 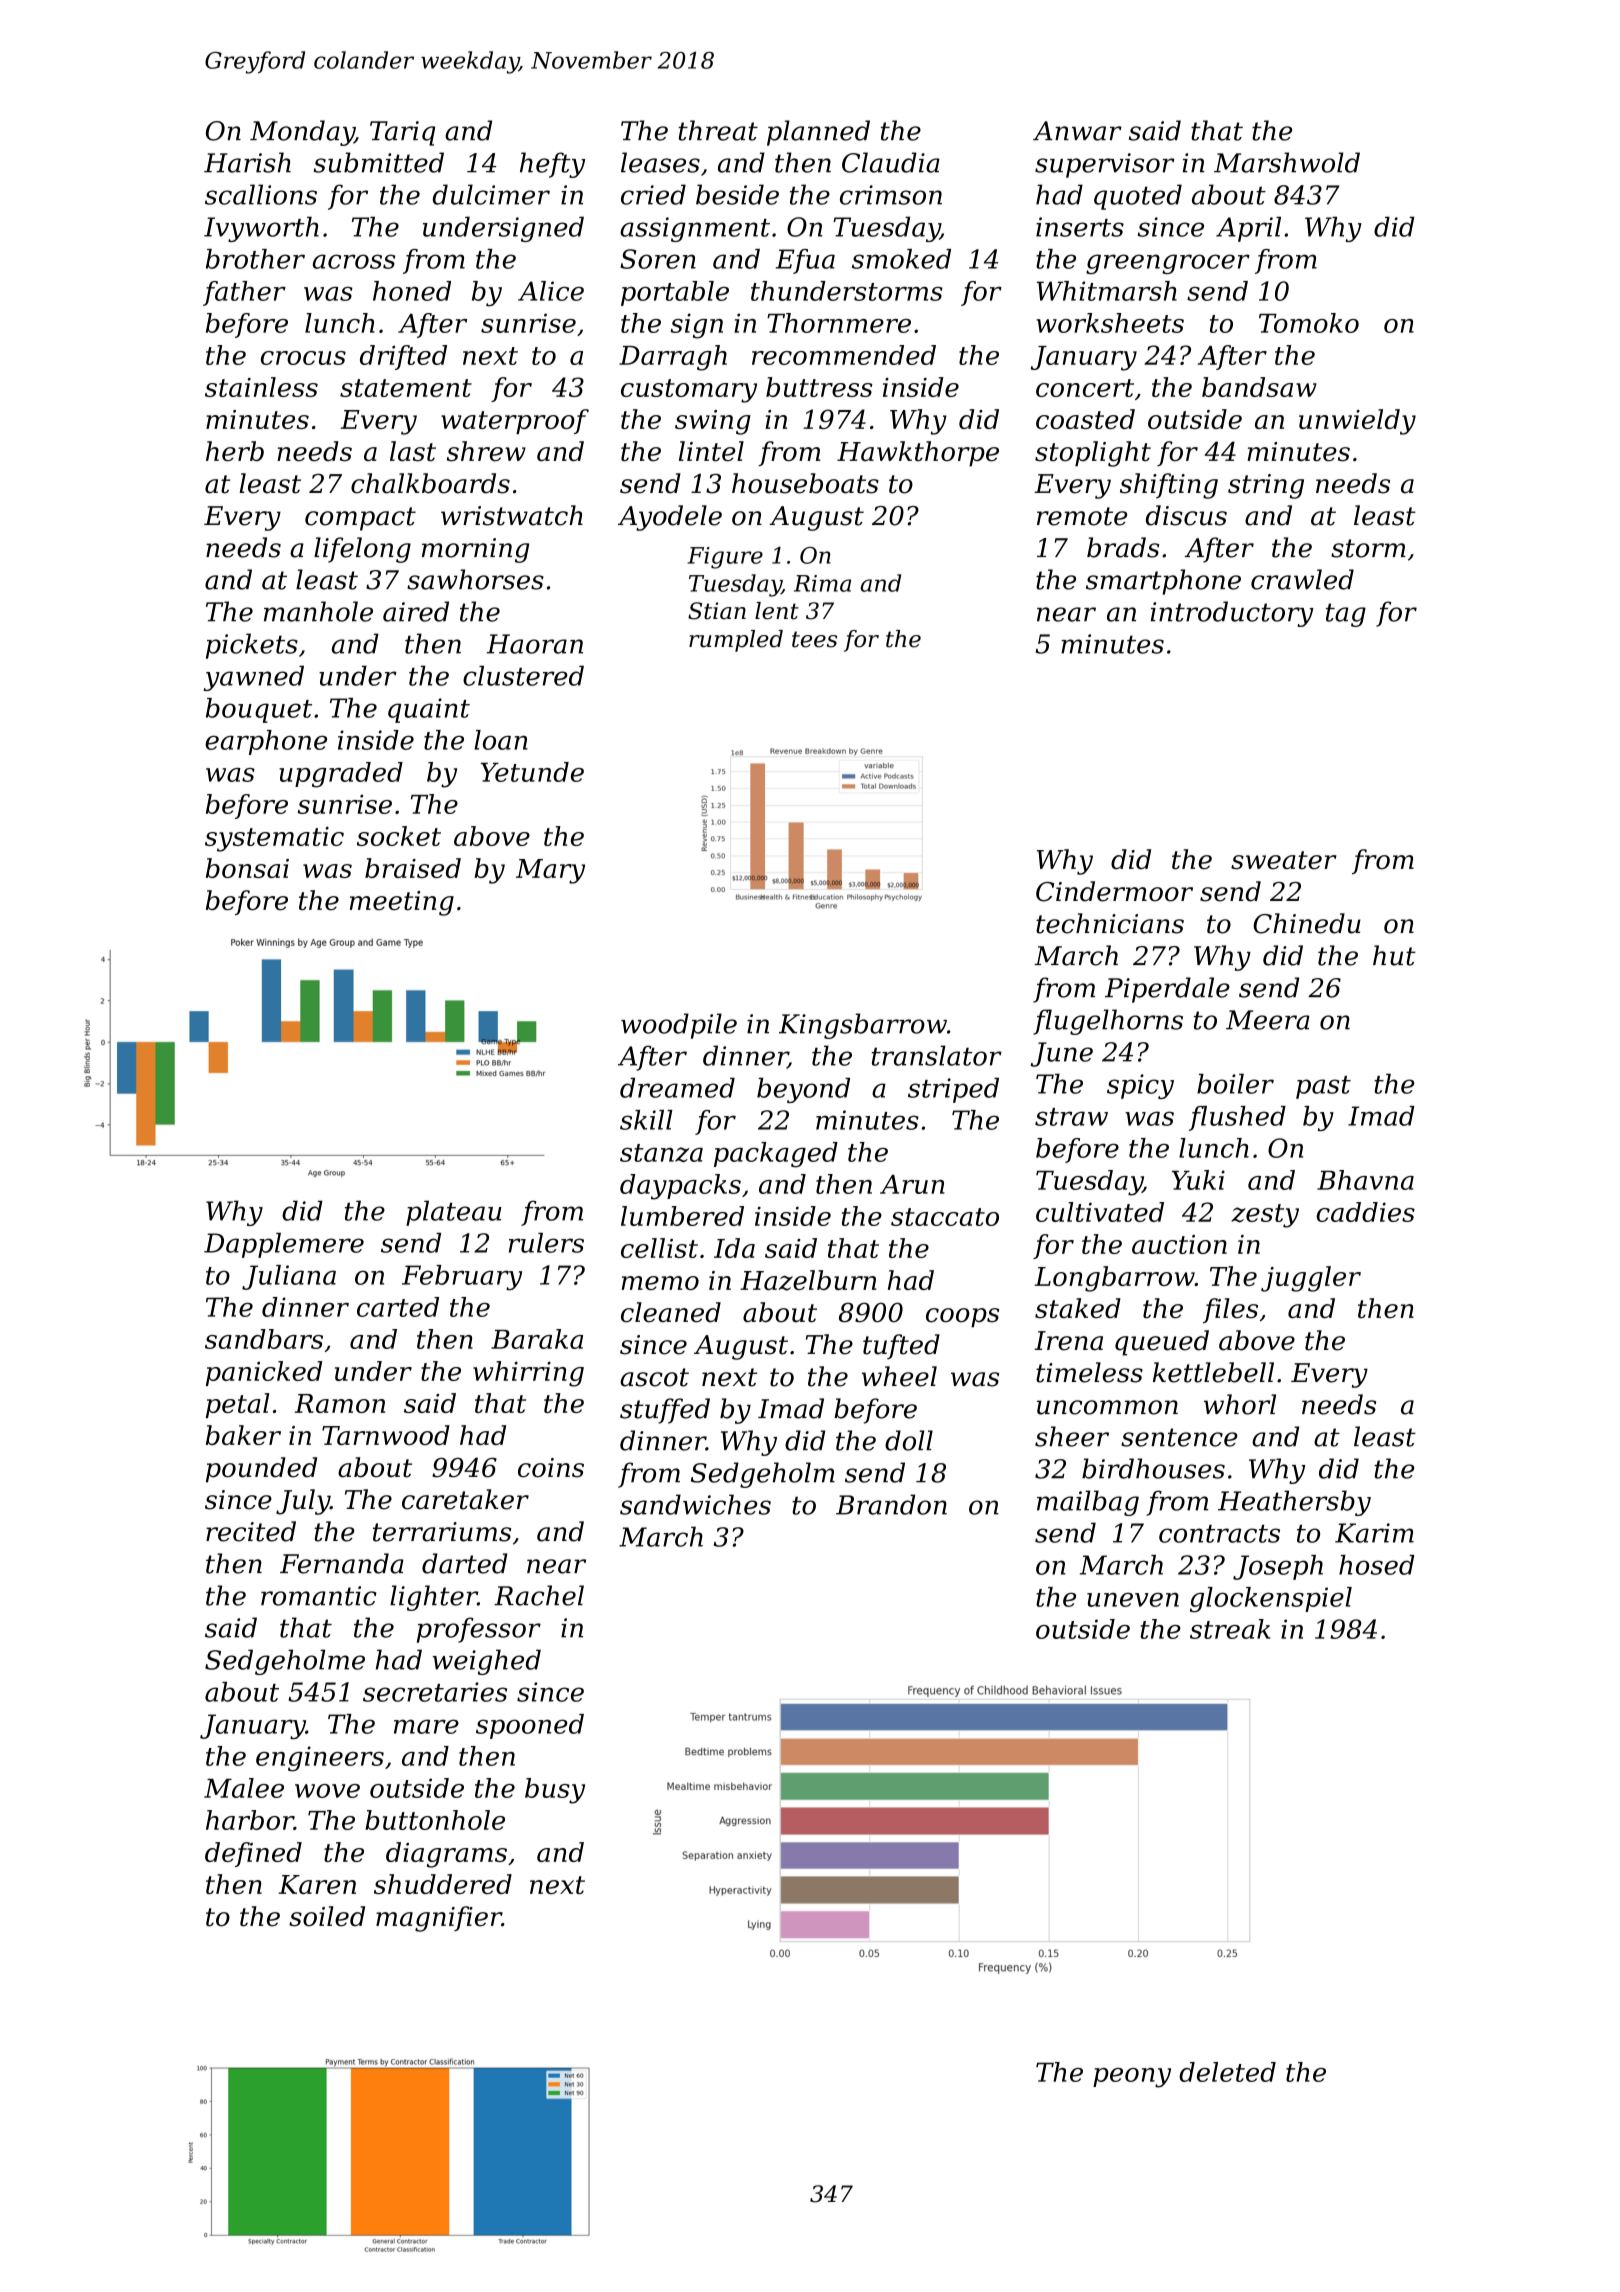 What do you see at coordinates (891, 1504) in the screenshot?
I see `Brandon` at bounding box center [891, 1504].
